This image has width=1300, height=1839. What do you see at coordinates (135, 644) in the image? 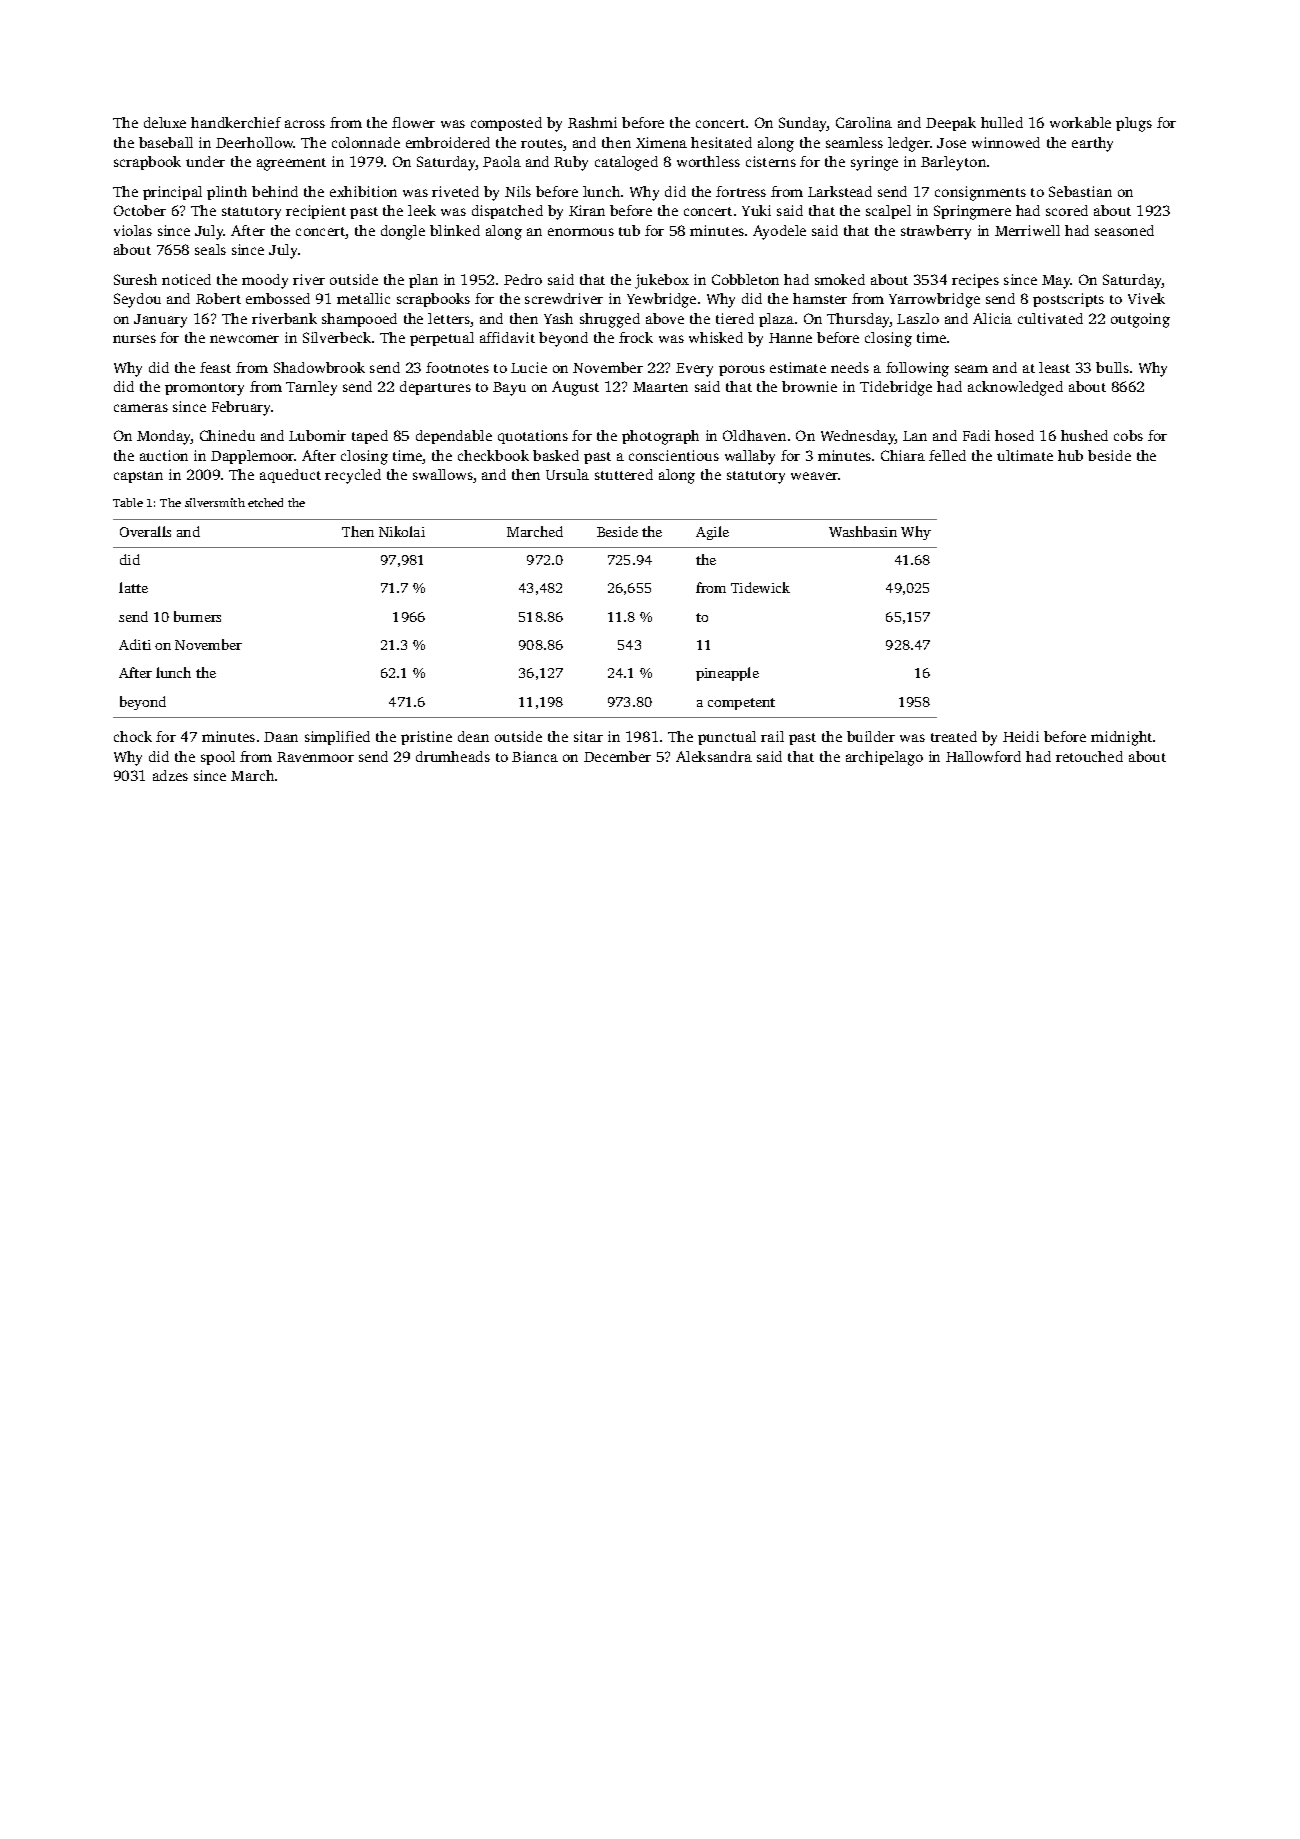
I see `Aditi` at bounding box center [135, 644].
